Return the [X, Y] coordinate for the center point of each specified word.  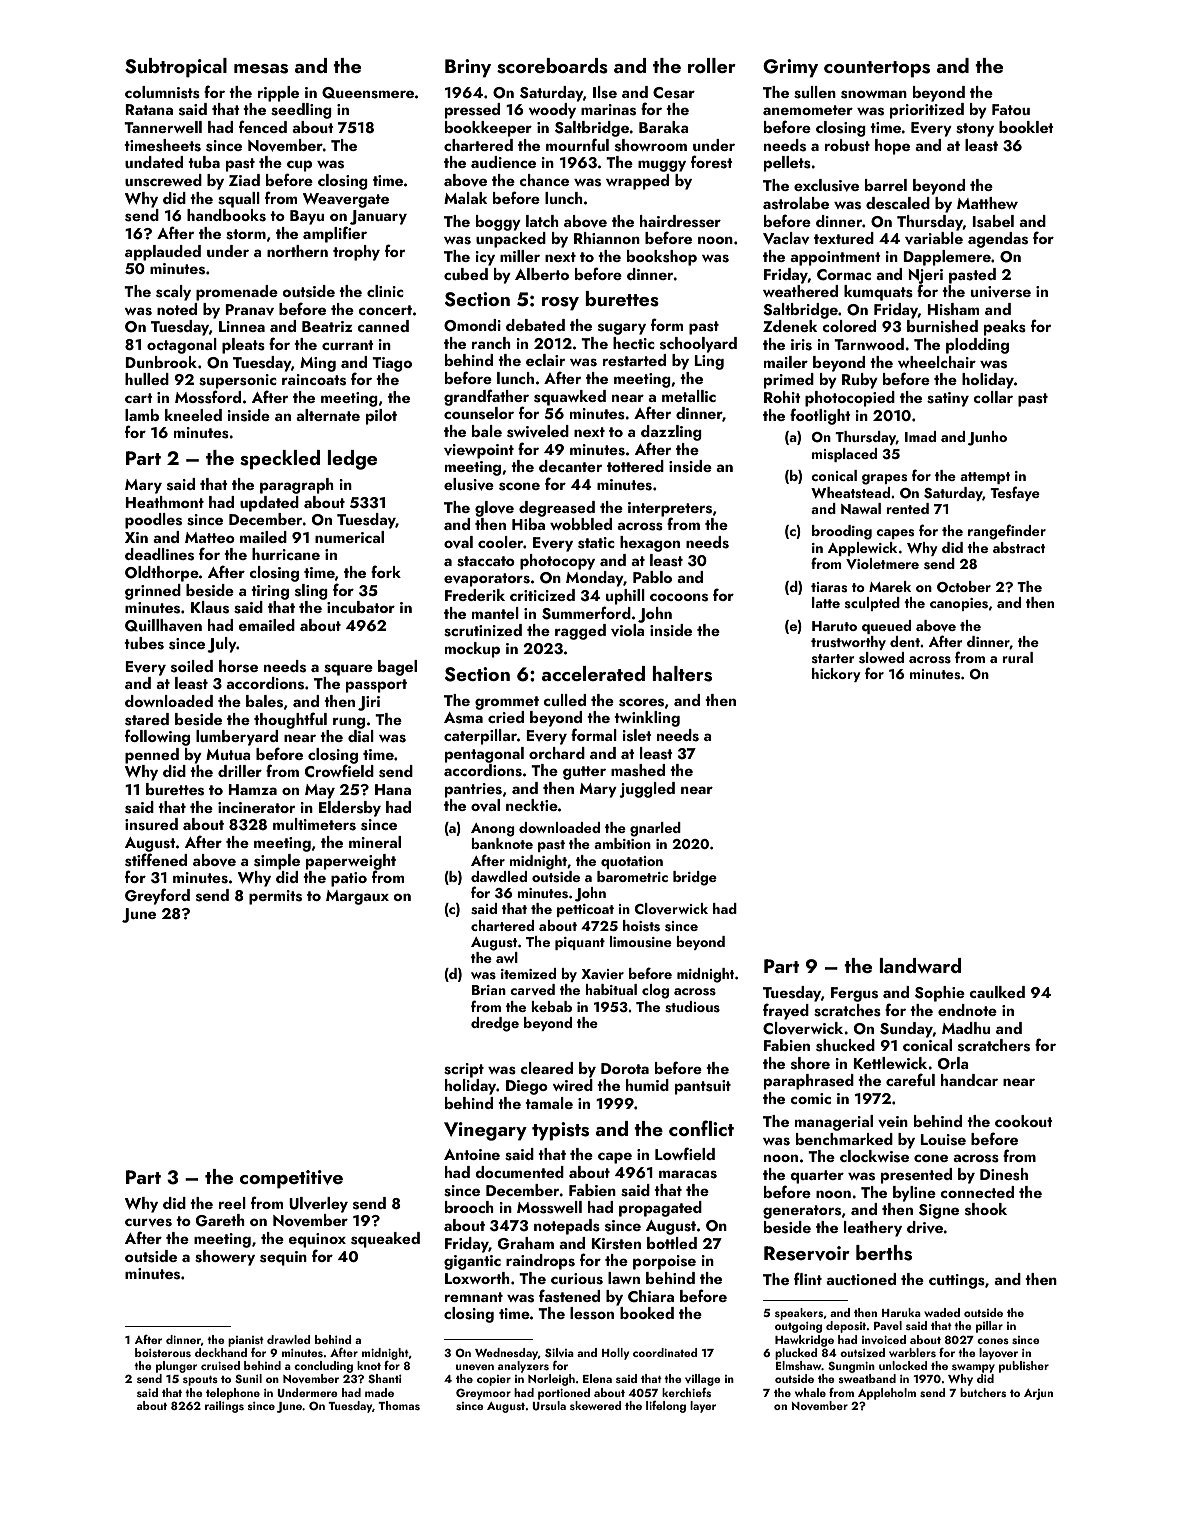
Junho [987, 438]
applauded [163, 253]
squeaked [385, 1240]
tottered [635, 466]
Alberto [542, 274]
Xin [136, 537]
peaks [1005, 328]
